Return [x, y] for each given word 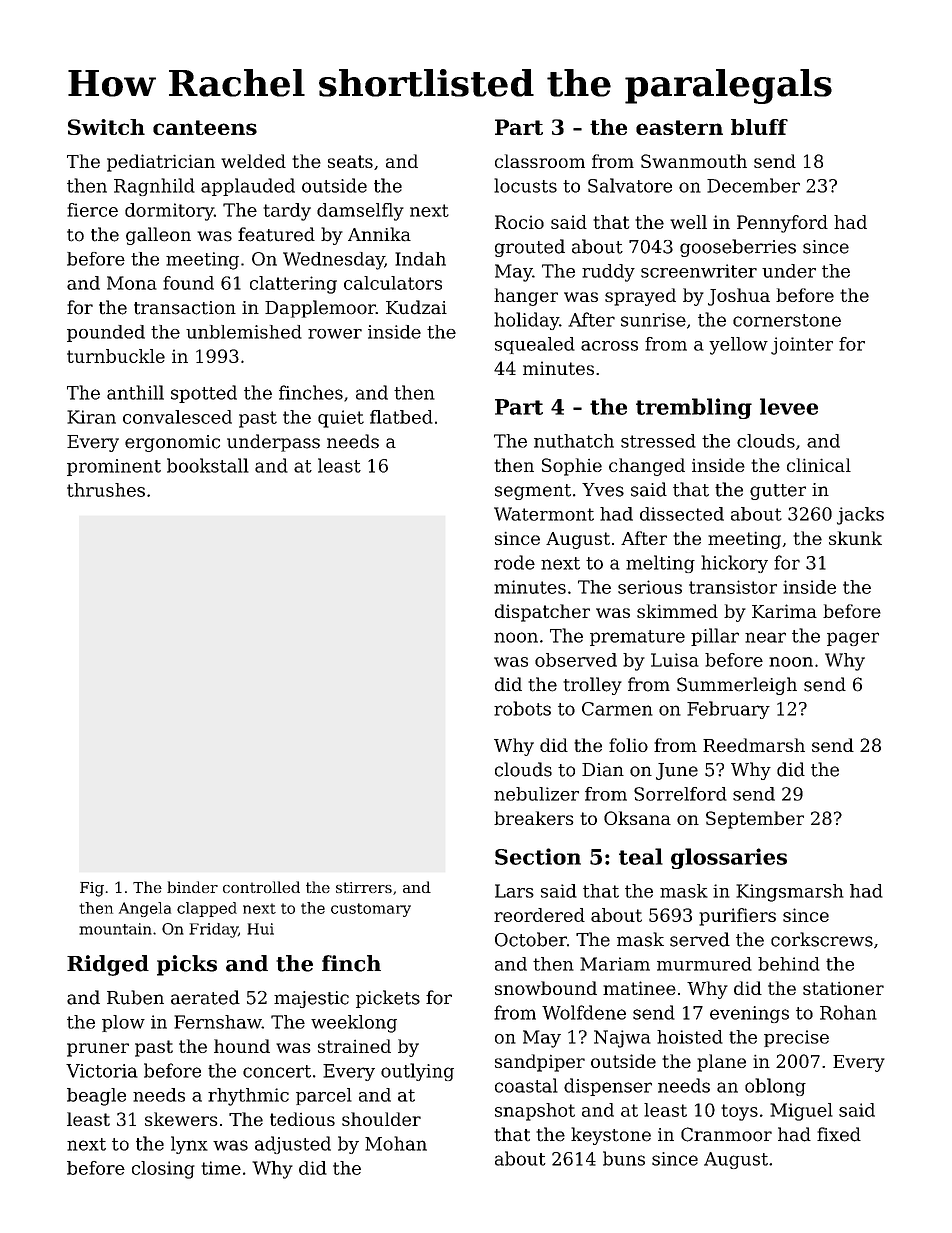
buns [624, 1158]
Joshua [739, 297]
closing [163, 1170]
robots [522, 708]
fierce [92, 210]
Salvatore [630, 185]
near [765, 637]
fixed [839, 1134]
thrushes [106, 490]
